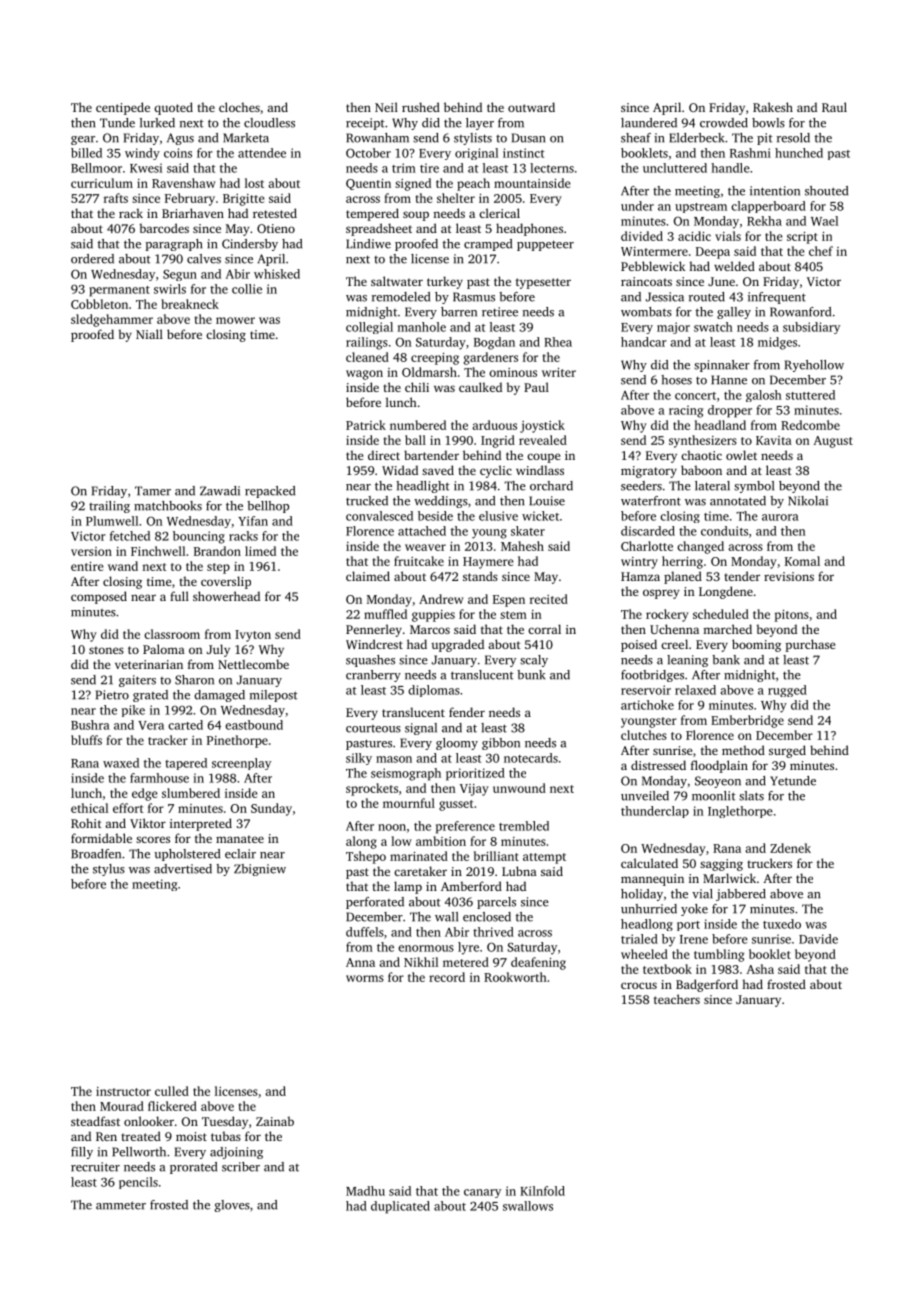 The width and height of the image is (924, 1308). I want to click on Asha, so click(760, 969).
